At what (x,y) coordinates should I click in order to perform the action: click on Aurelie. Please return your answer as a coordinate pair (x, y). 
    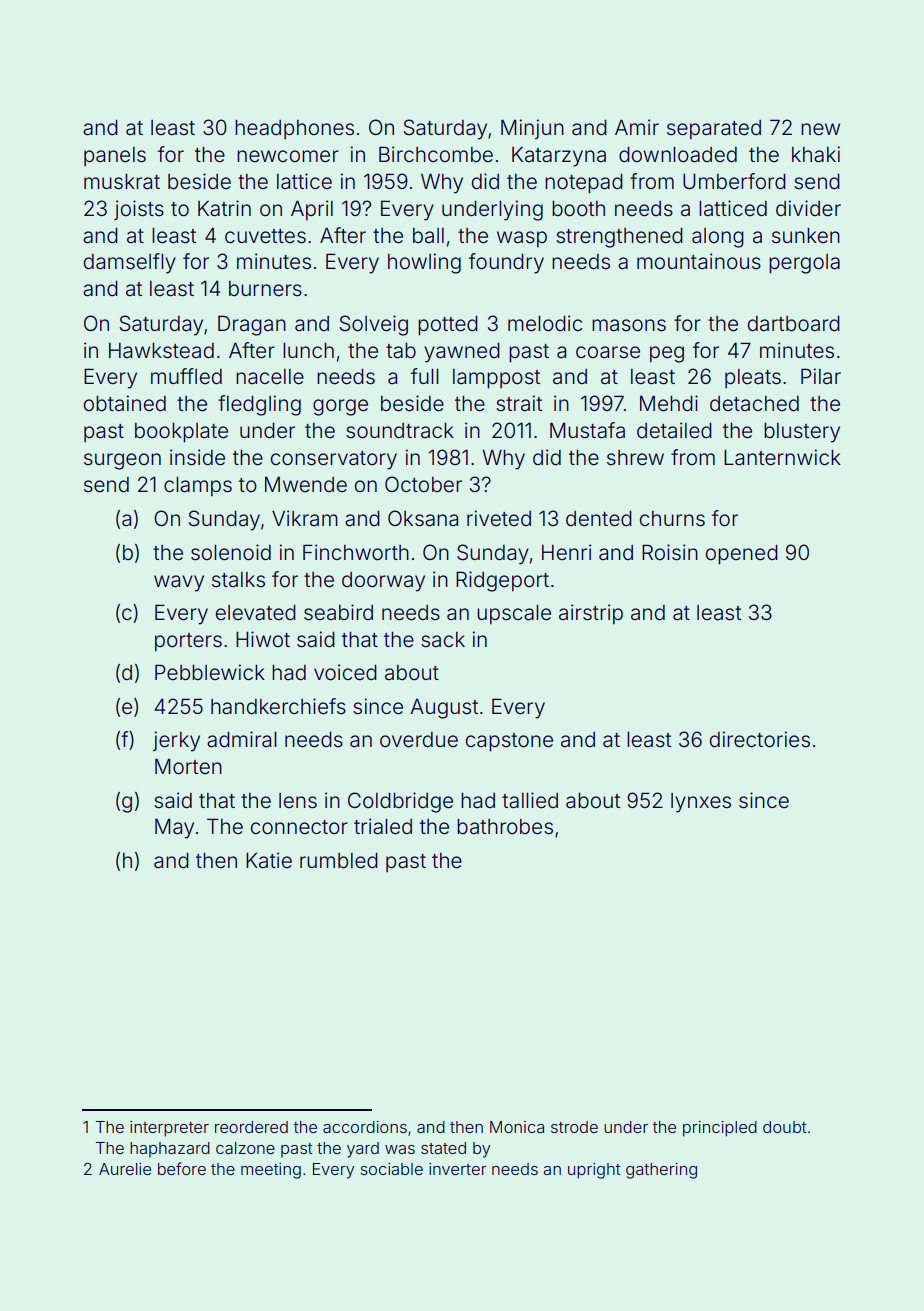
    Looking at the image, I should click on (125, 1169).
